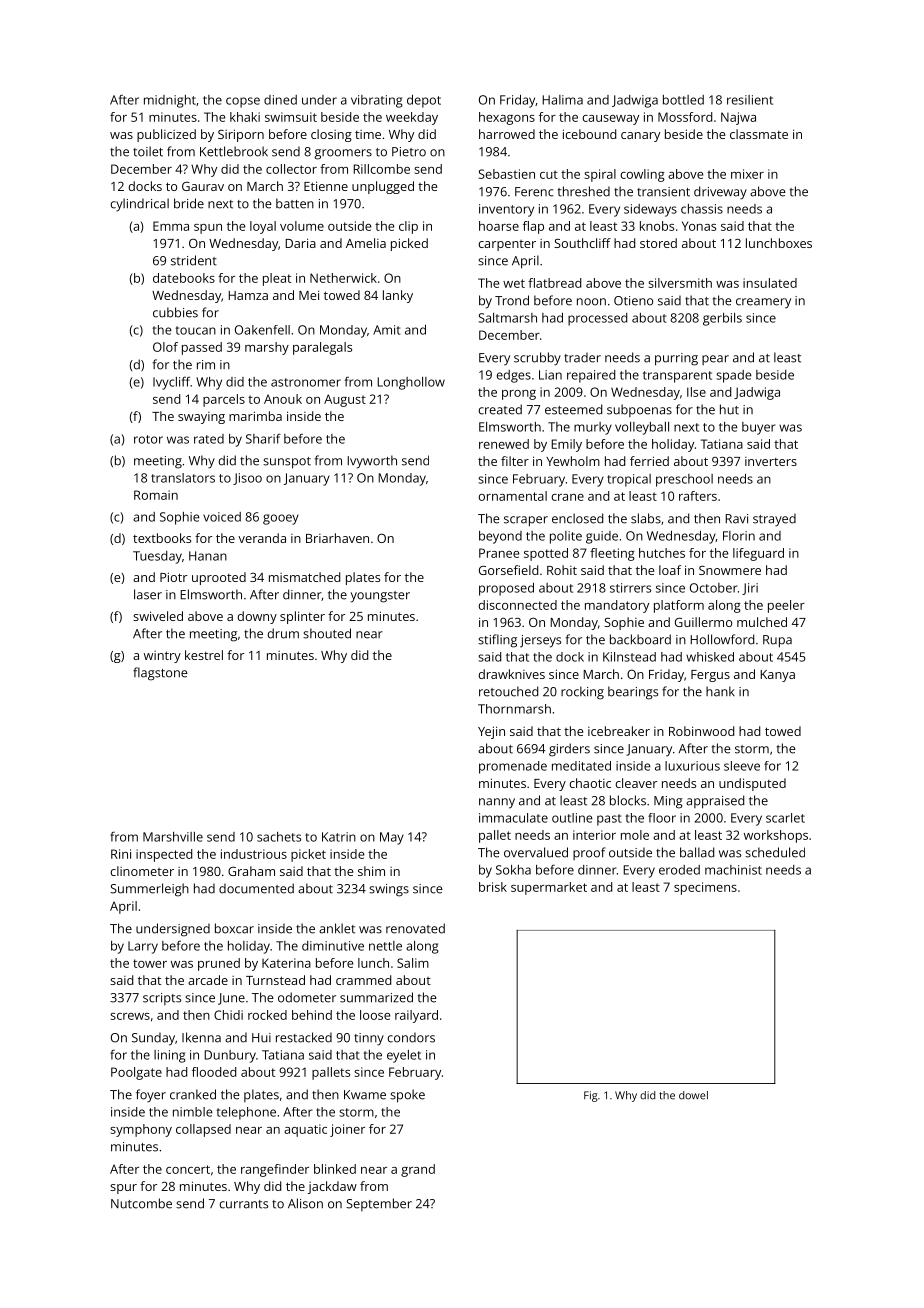  Describe the element at coordinates (372, 462) in the screenshot. I see `Ivyworth` at that location.
